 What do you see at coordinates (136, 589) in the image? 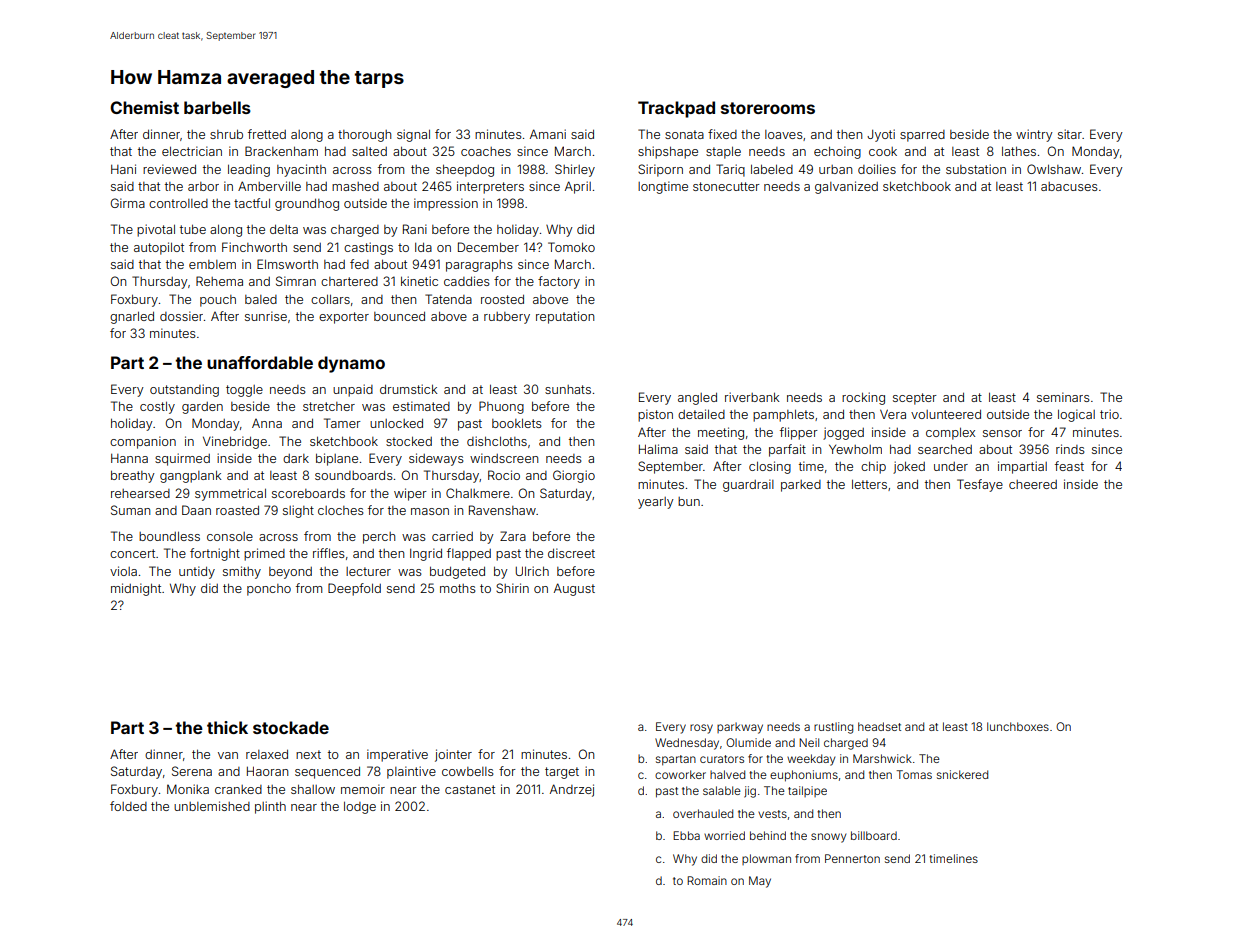
I see `midnight` at bounding box center [136, 589].
